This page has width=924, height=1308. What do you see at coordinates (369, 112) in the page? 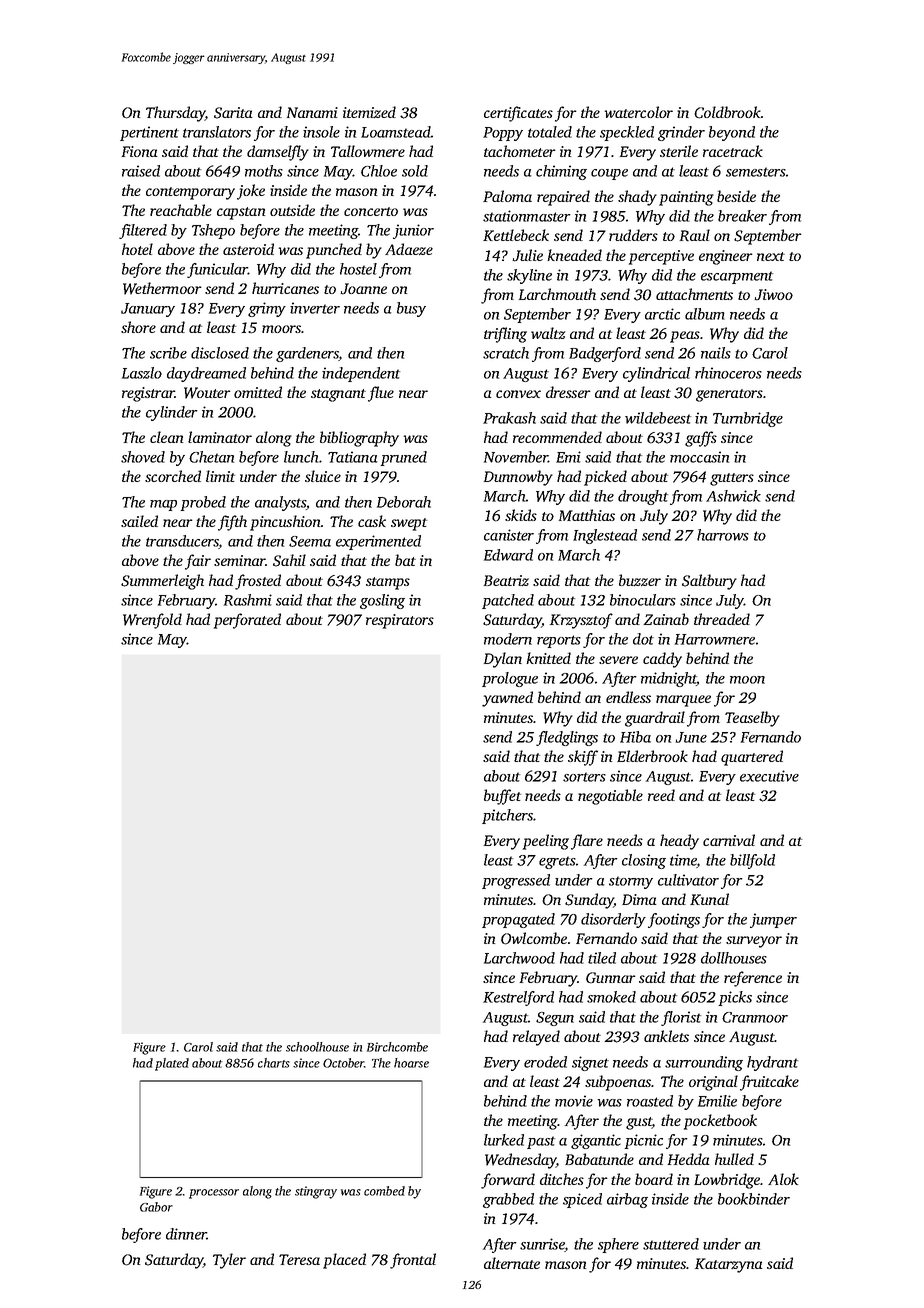
I see `itemized` at bounding box center [369, 112].
